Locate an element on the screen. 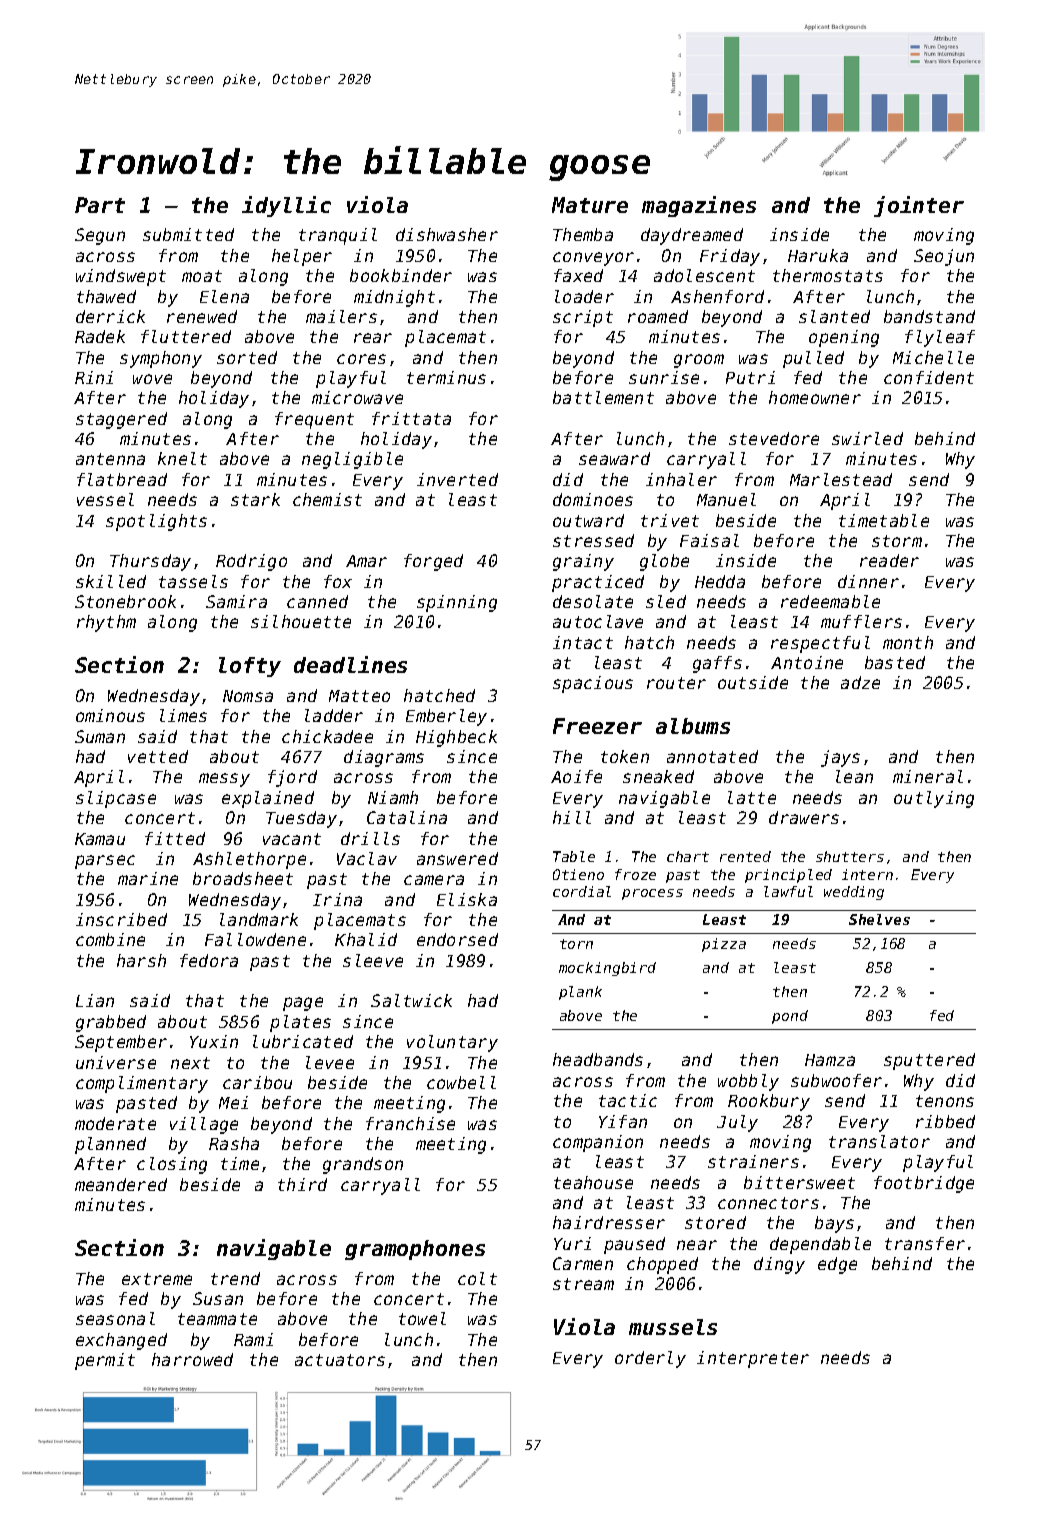 This screenshot has height=1522, width=1051. actuators is located at coordinates (340, 1360).
